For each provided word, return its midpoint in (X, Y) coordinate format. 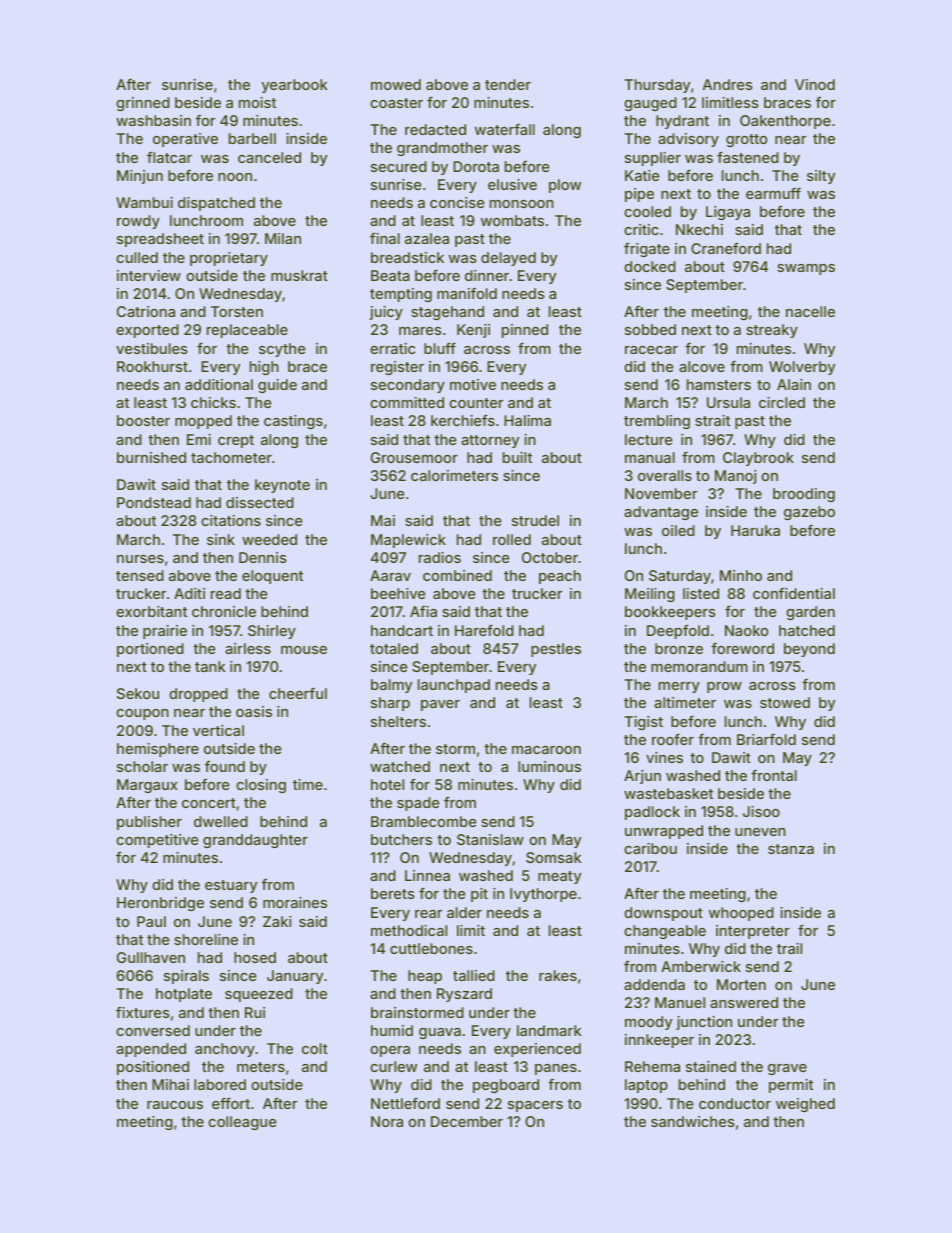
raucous (175, 1105)
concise (457, 202)
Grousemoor (414, 457)
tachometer (231, 457)
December (467, 1121)
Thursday (657, 86)
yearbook (295, 86)
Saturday (680, 577)
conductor (735, 1103)
